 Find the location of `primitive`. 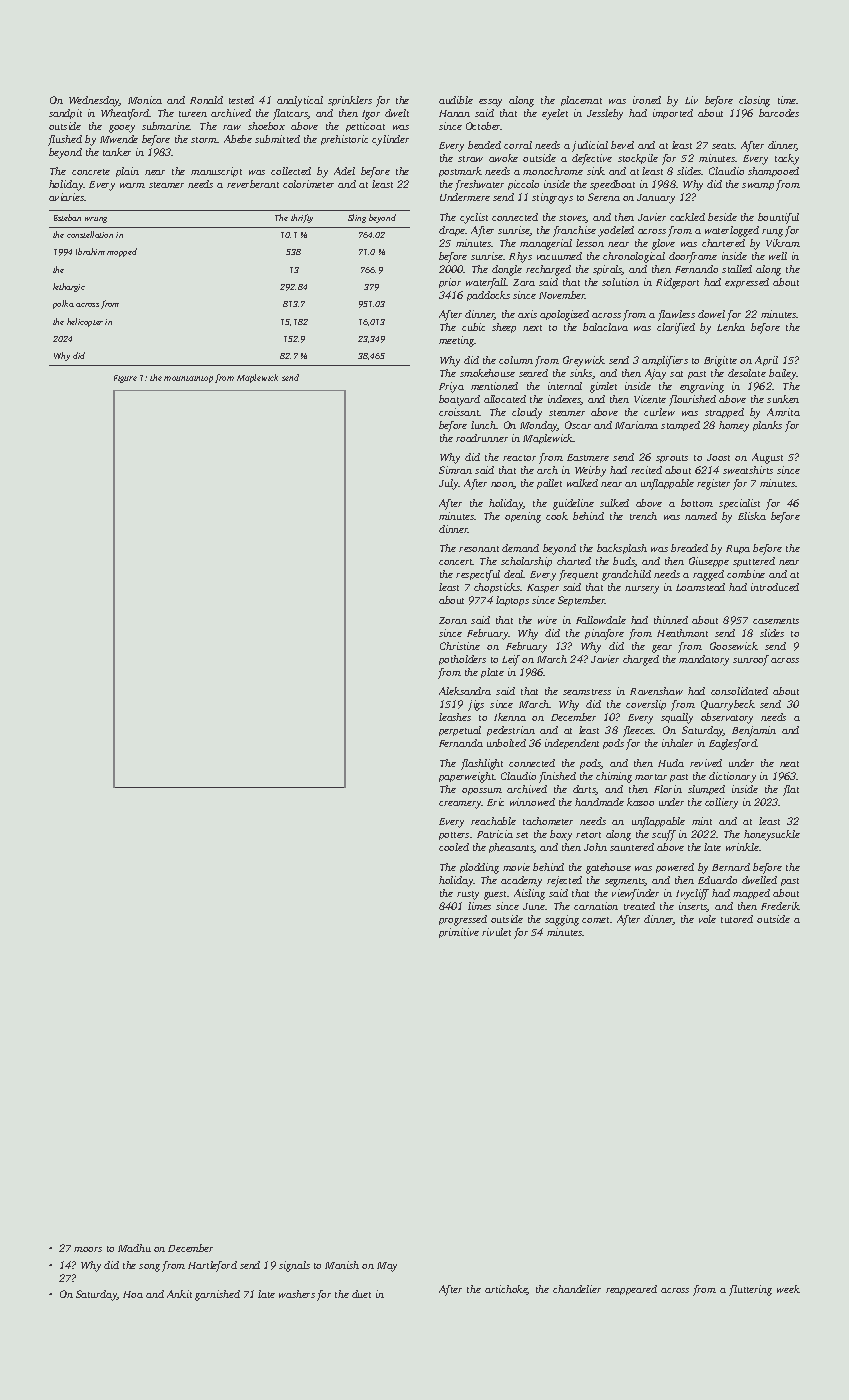

primitive is located at coordinates (459, 933).
